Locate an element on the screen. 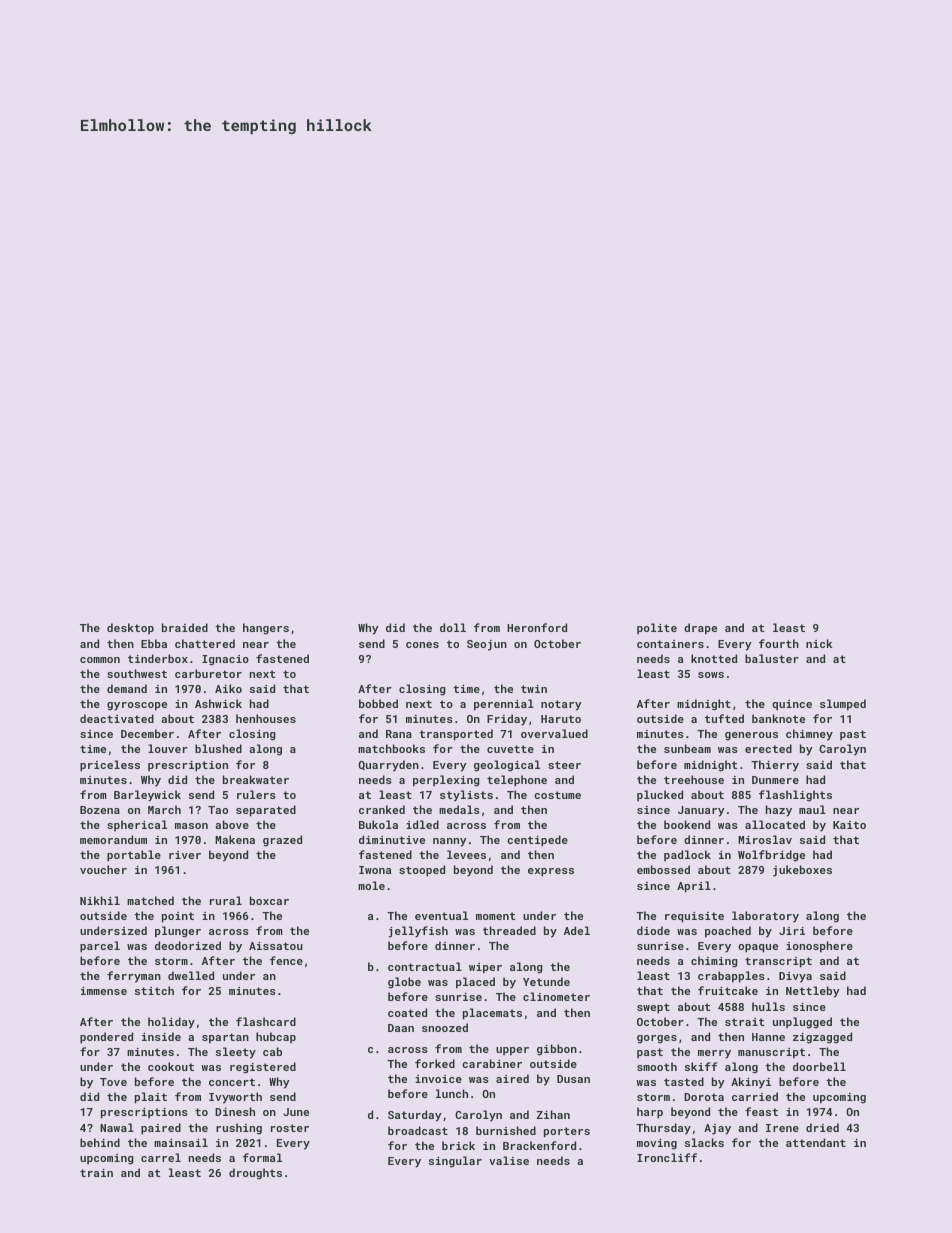 The height and width of the screenshot is (1233, 952). drape is located at coordinates (700, 629).
